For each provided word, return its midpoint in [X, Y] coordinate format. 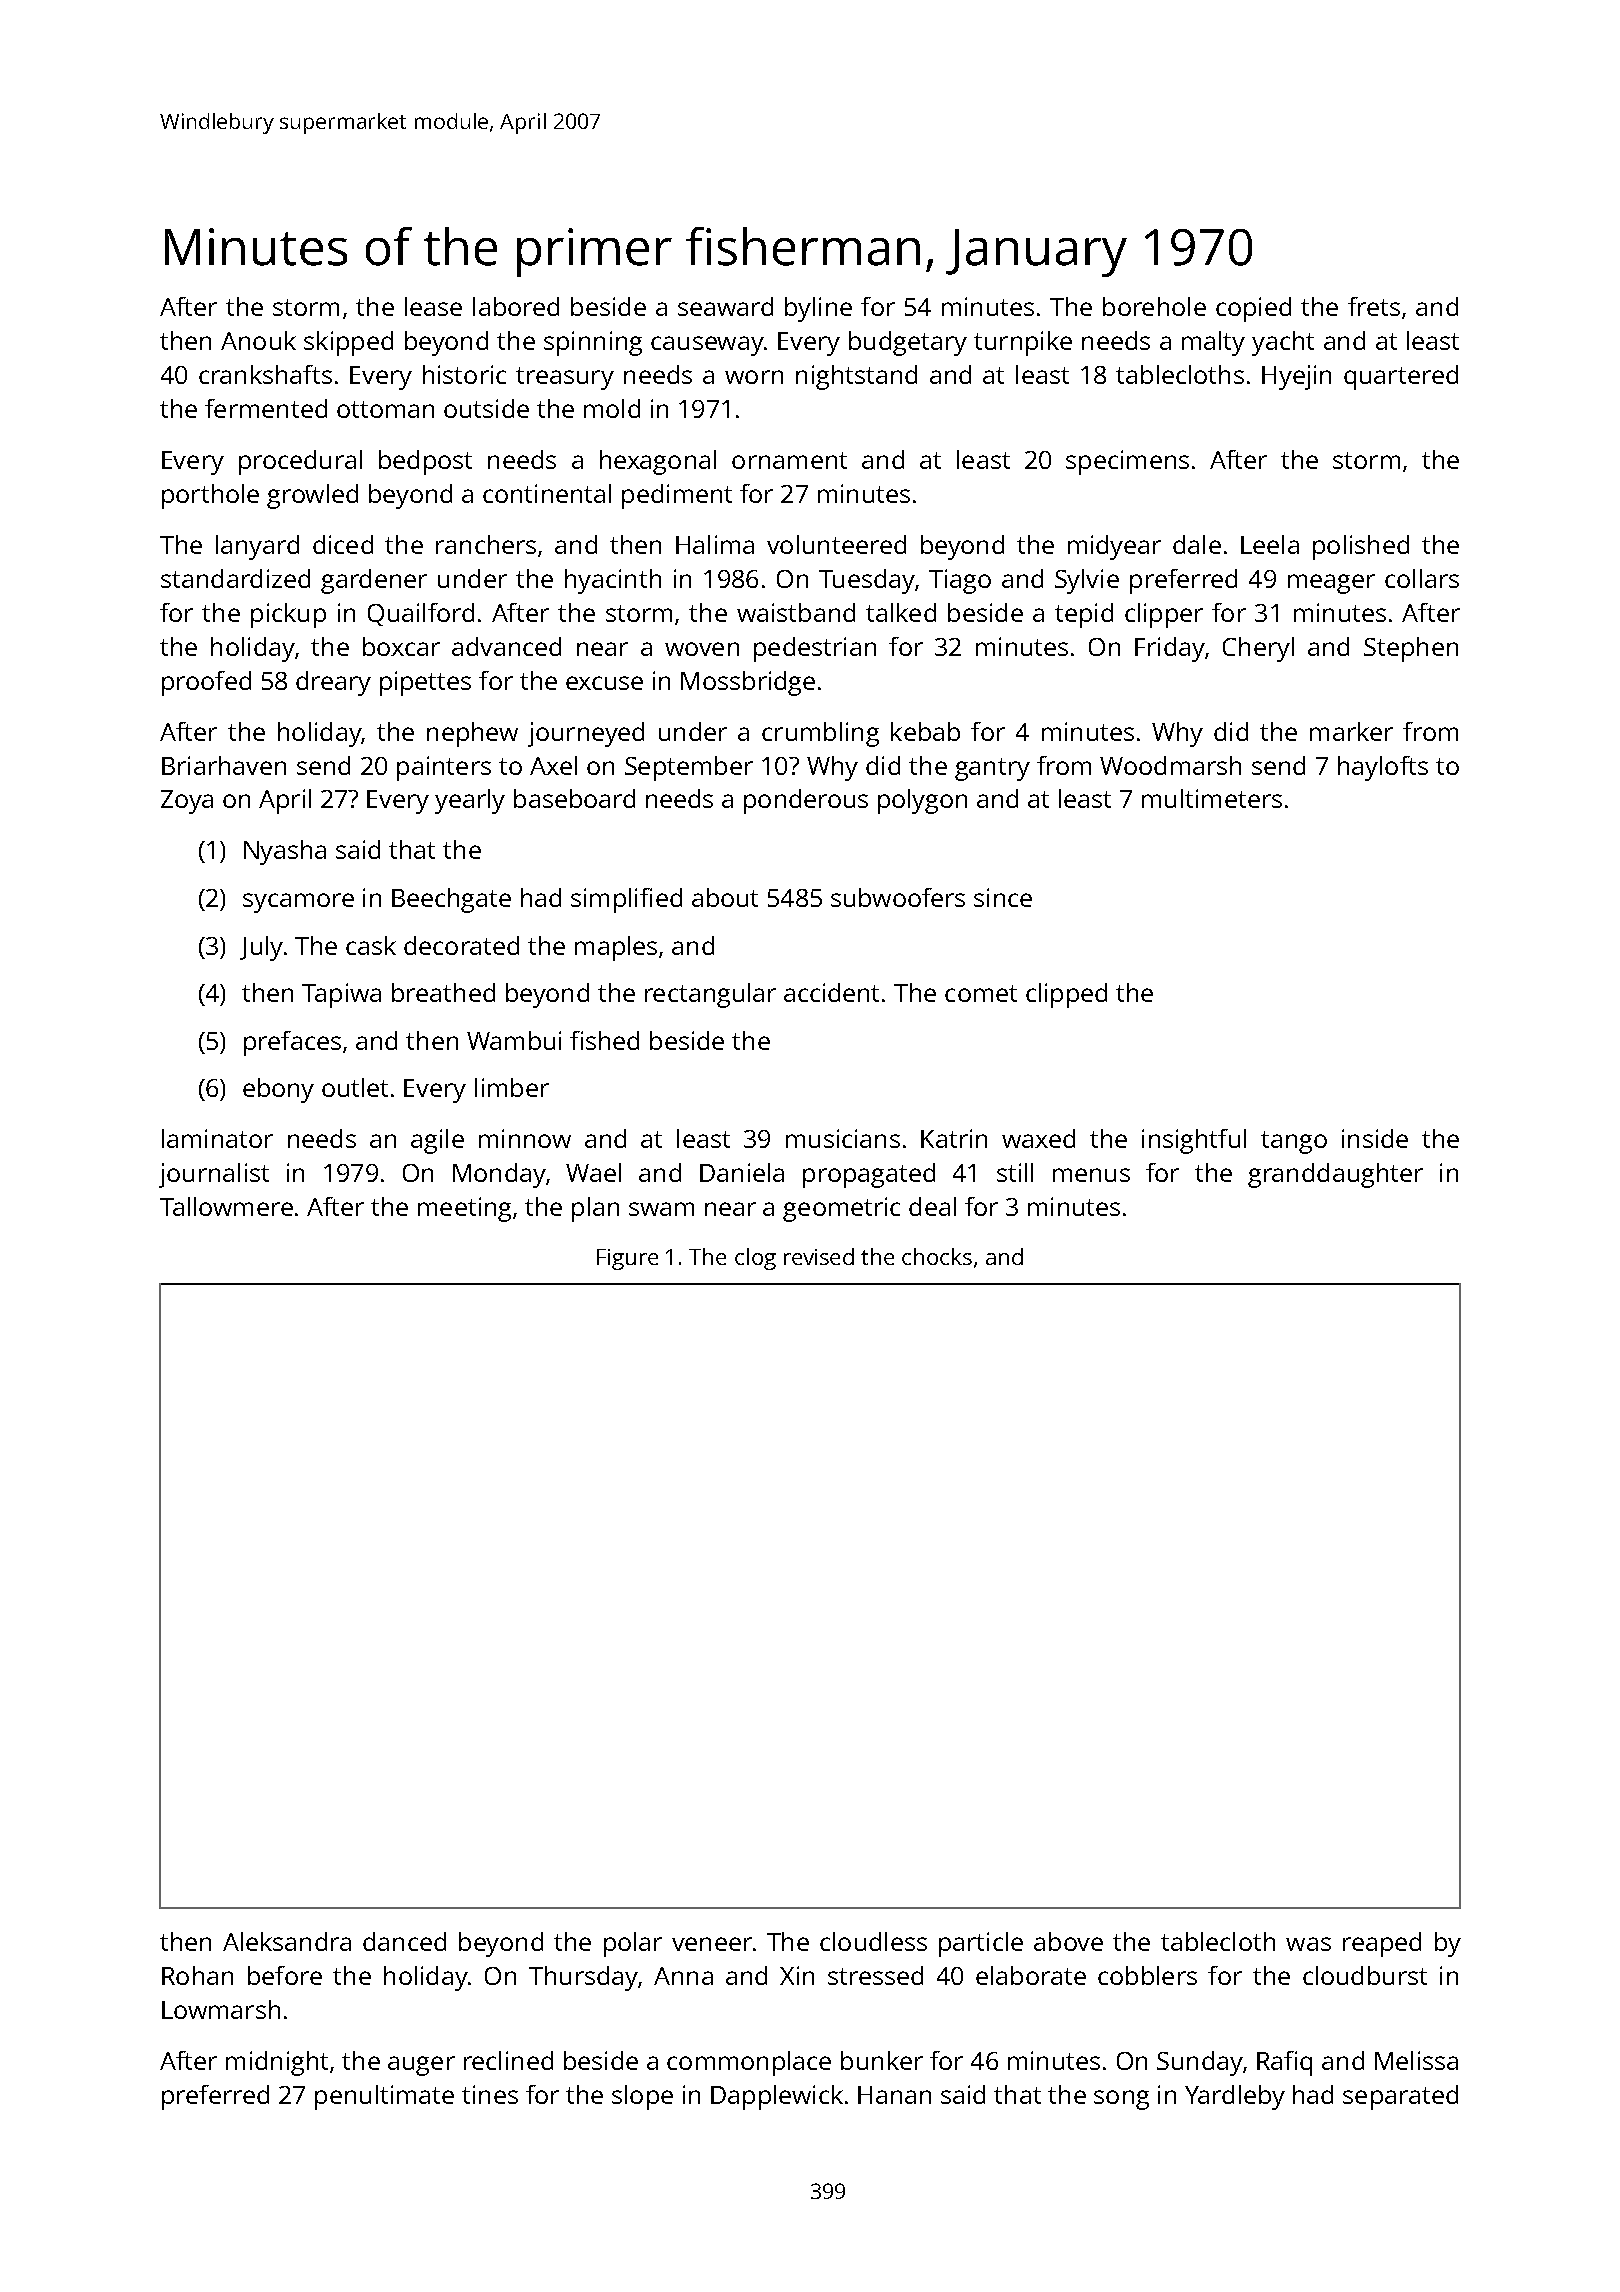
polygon [922, 801]
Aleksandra [287, 1941]
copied [1253, 309]
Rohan [197, 1975]
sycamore [298, 903]
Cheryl [1258, 649]
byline [818, 309]
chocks [937, 1256]
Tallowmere [226, 1206]
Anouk [258, 340]
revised [819, 1256]
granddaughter [1335, 1175]
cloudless [873, 1941]
